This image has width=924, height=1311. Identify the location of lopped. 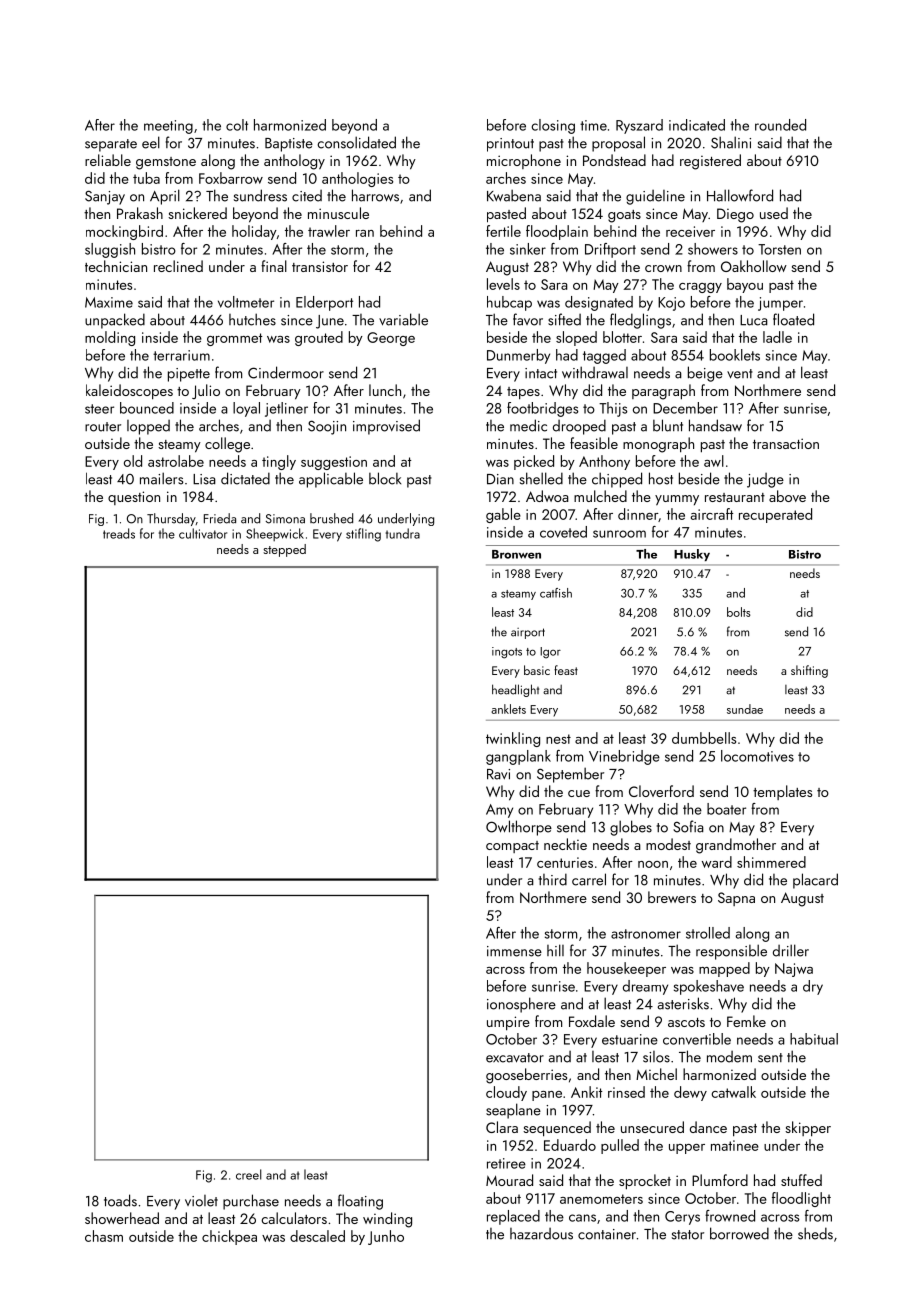
(148, 427).
